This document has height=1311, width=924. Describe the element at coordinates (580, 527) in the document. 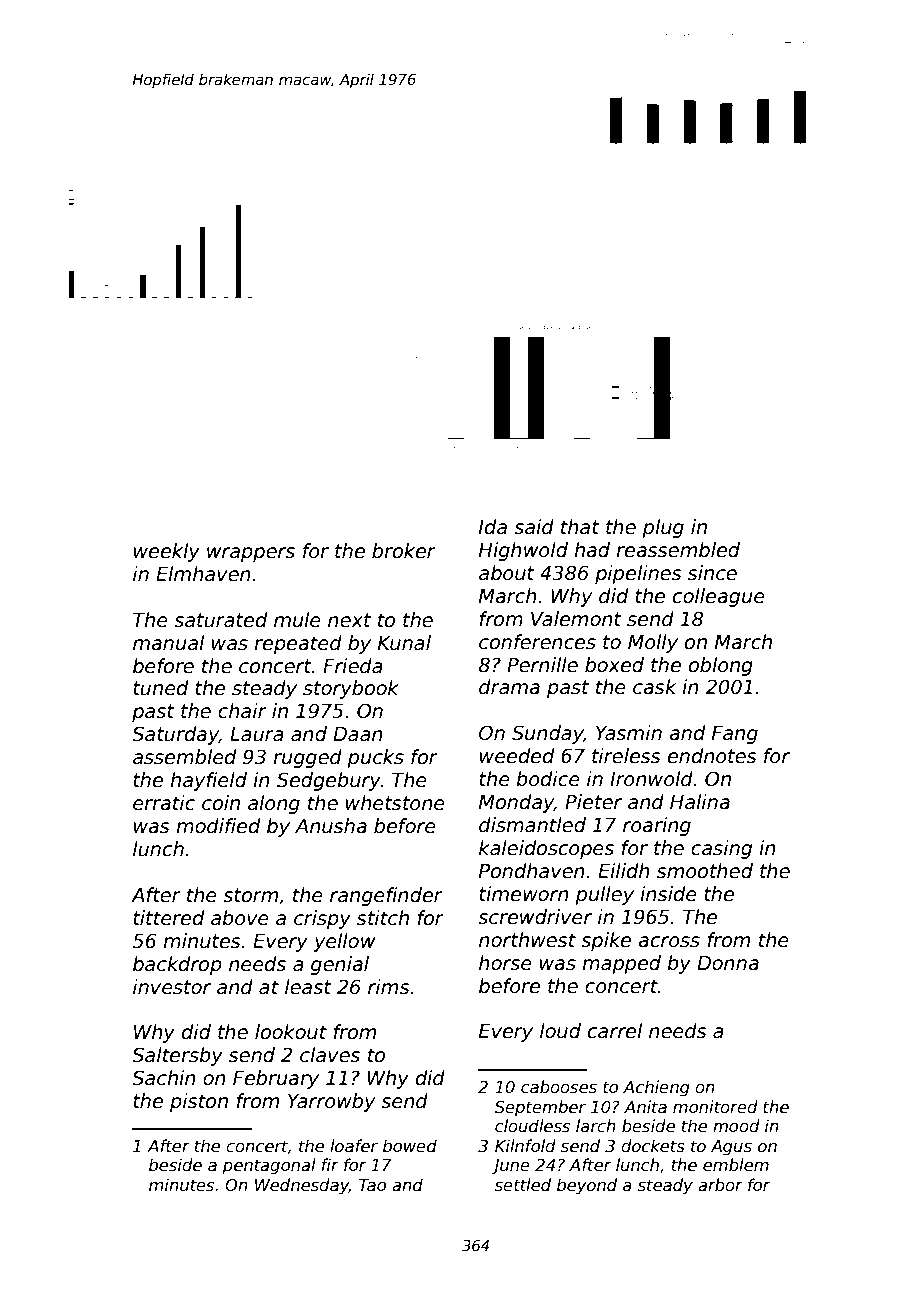

I see `that` at that location.
